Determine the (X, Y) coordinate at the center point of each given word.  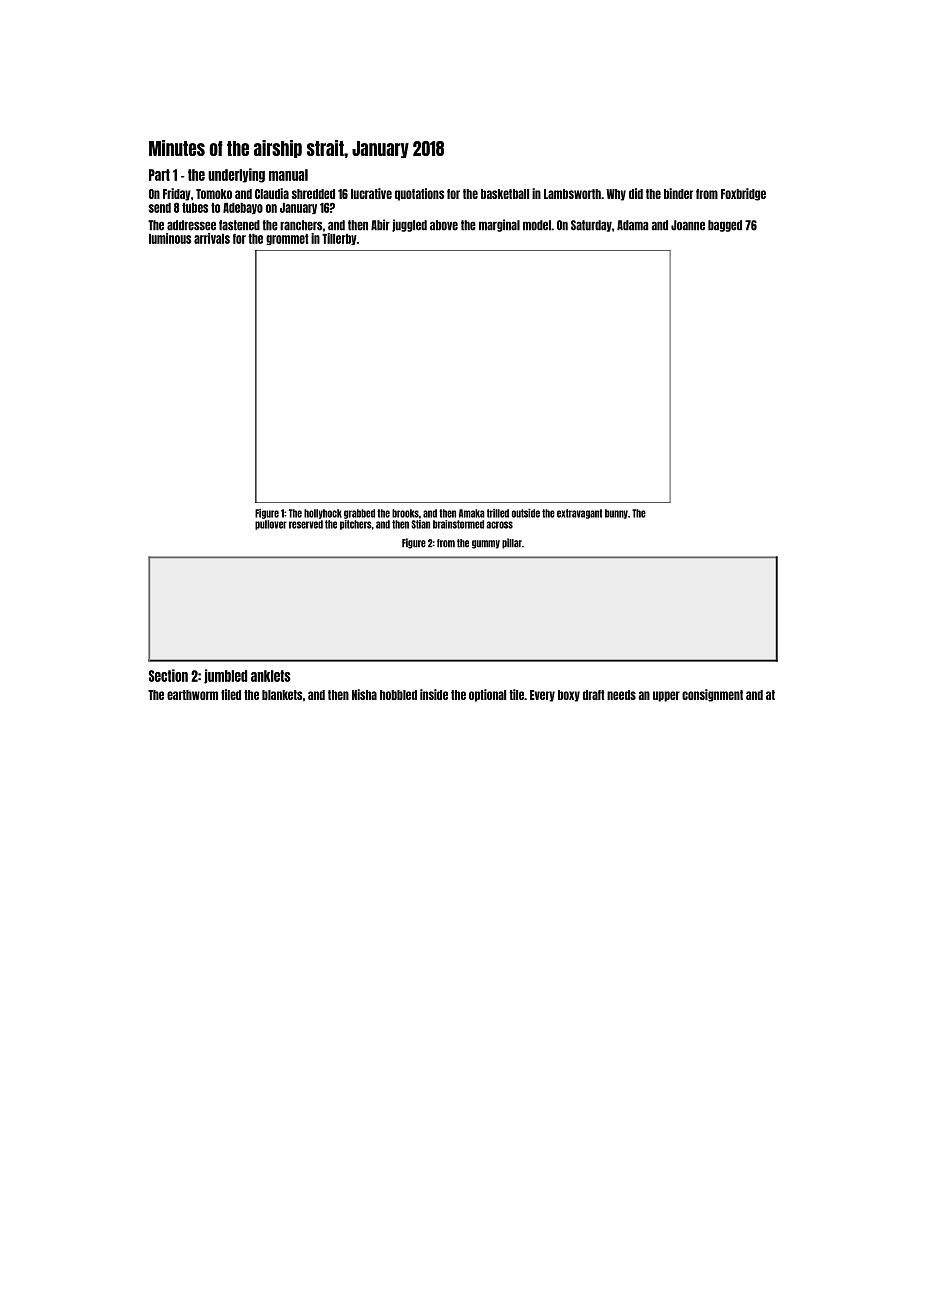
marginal (499, 225)
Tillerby (339, 239)
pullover (271, 525)
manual (288, 175)
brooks (405, 513)
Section (168, 675)
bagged (725, 226)
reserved (306, 524)
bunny (616, 514)
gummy (486, 544)
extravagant (579, 514)
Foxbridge (743, 194)
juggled (409, 225)
